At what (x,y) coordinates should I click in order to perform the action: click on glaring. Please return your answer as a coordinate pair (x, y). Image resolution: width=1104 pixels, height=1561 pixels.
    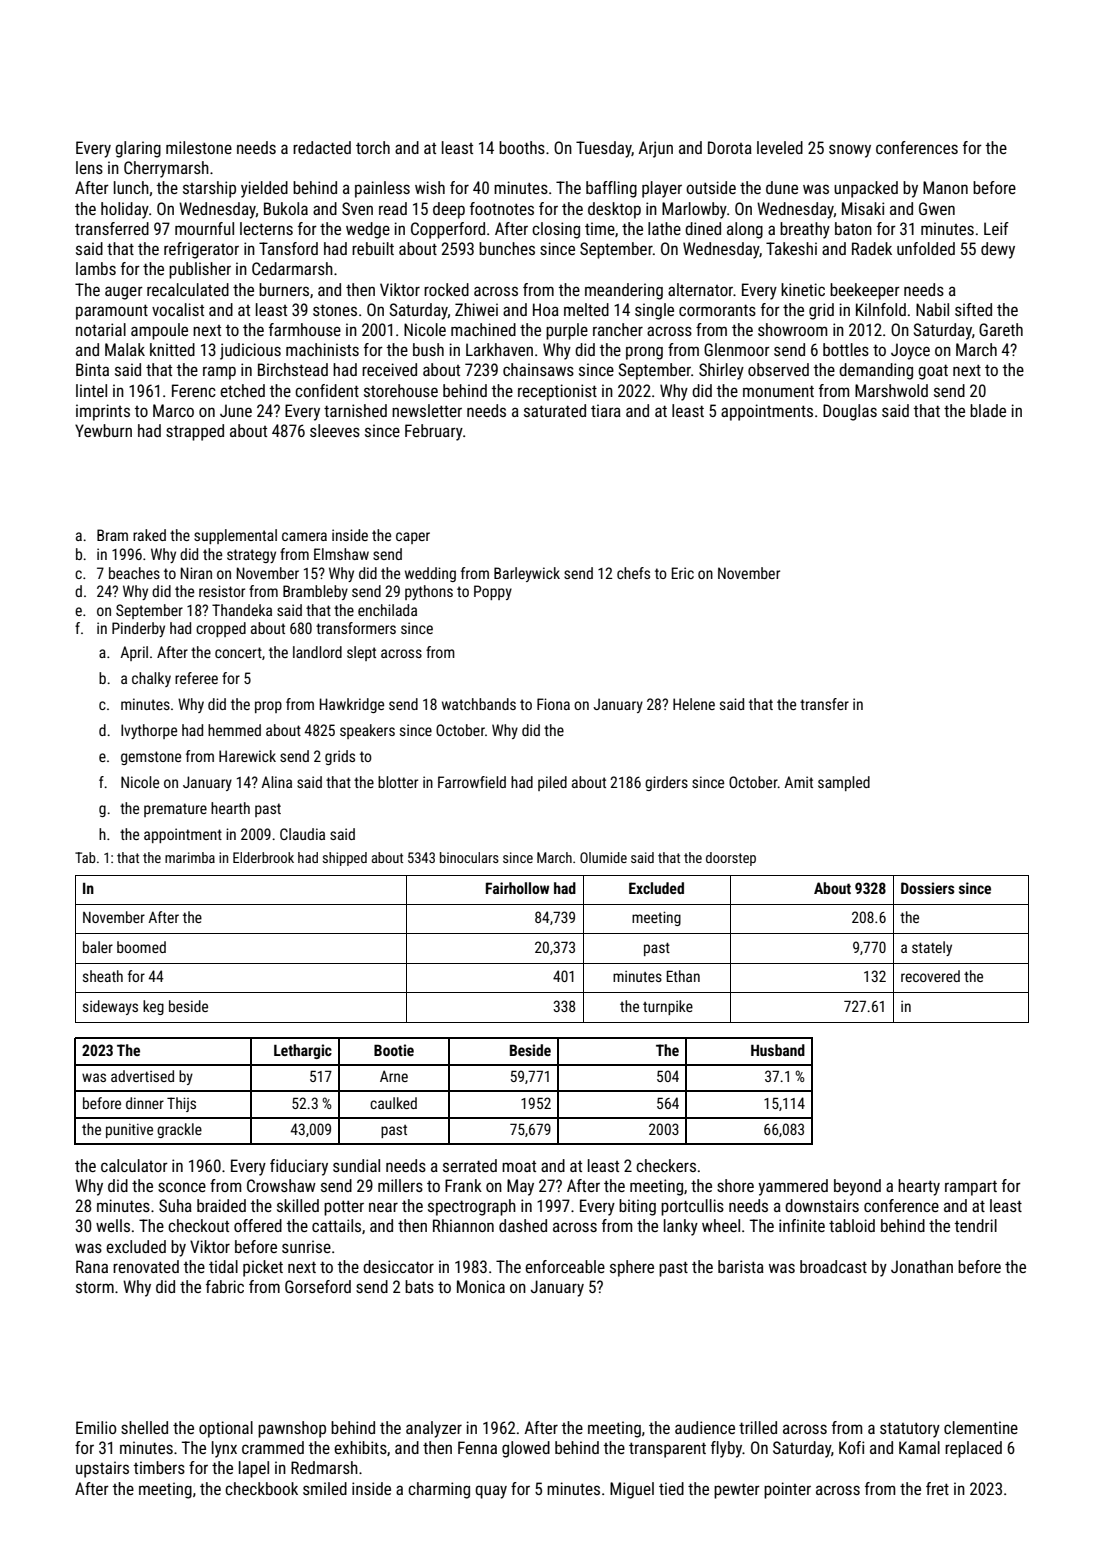
    Looking at the image, I should click on (138, 149).
